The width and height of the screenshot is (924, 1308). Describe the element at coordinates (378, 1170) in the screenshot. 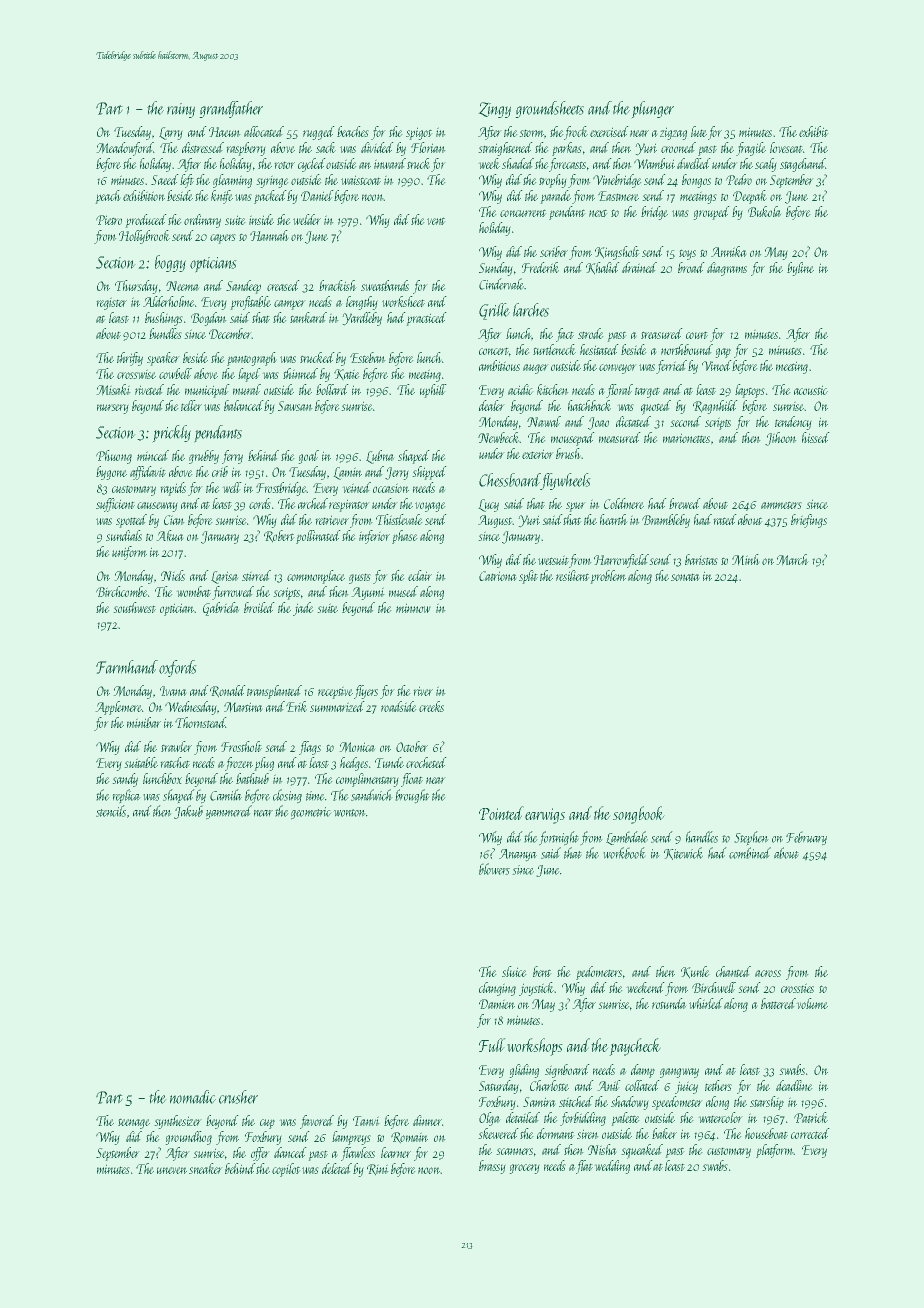

I see `Rini` at that location.
